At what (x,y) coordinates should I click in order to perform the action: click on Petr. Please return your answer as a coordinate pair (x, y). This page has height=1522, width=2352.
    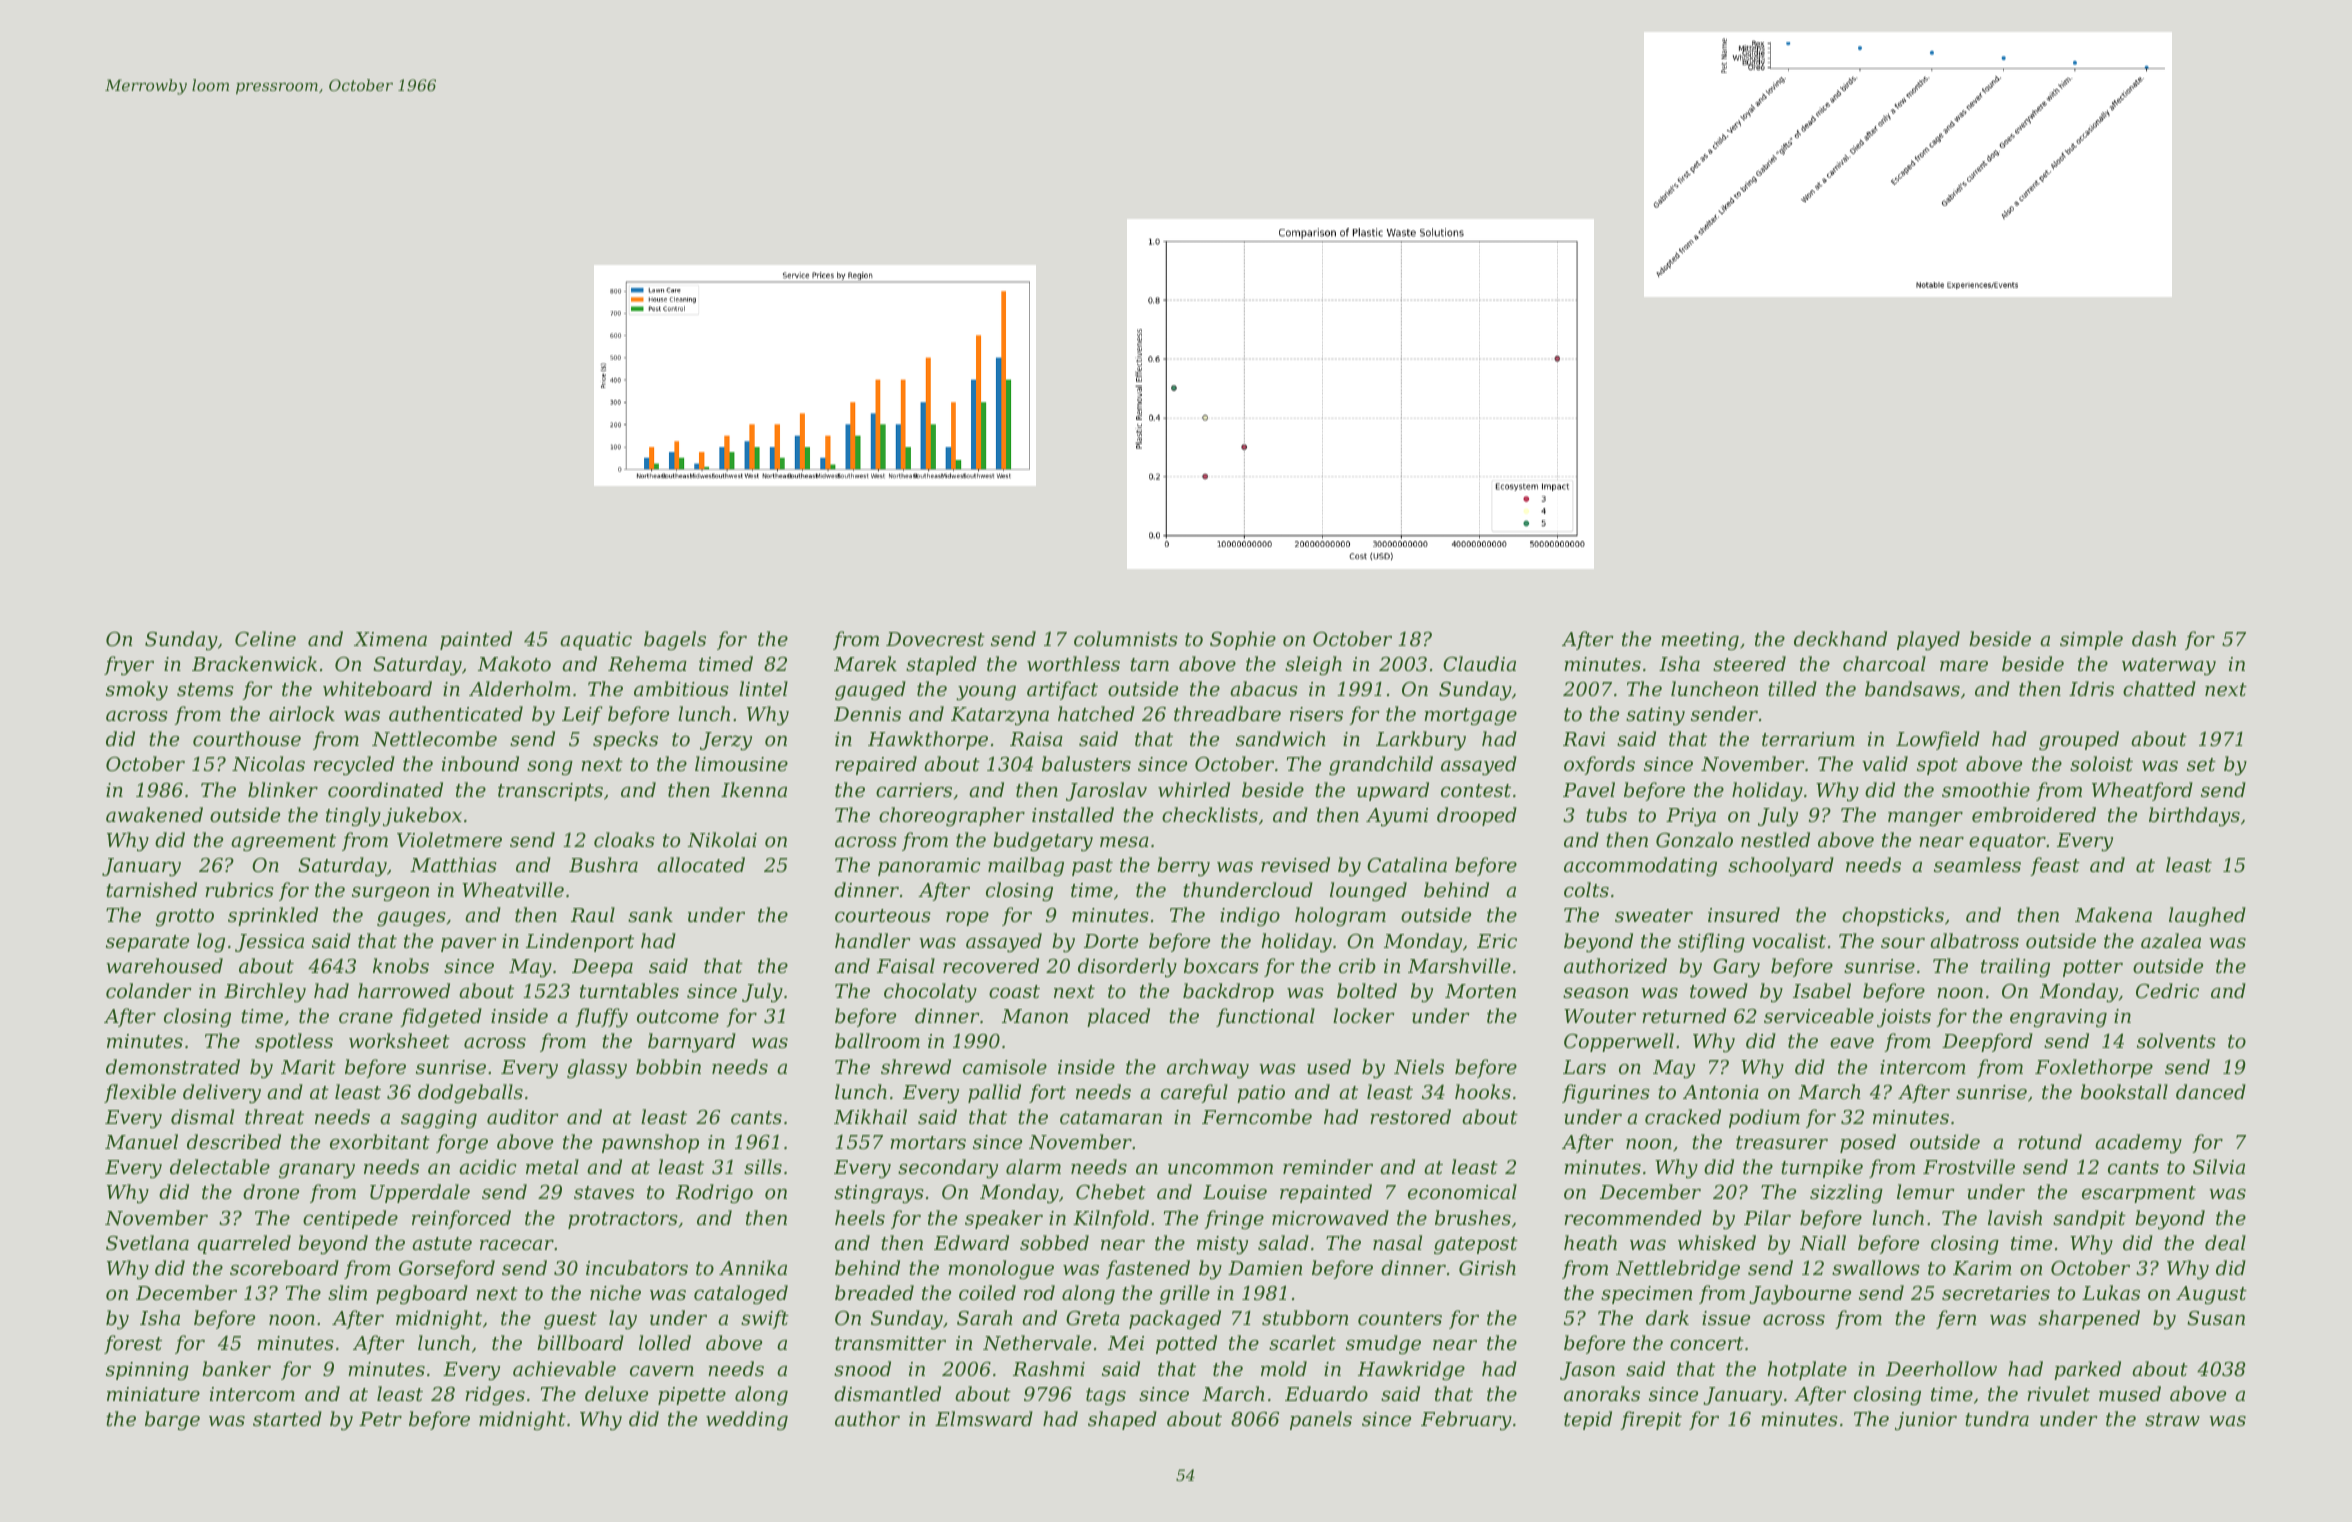
    Looking at the image, I should click on (380, 1419).
